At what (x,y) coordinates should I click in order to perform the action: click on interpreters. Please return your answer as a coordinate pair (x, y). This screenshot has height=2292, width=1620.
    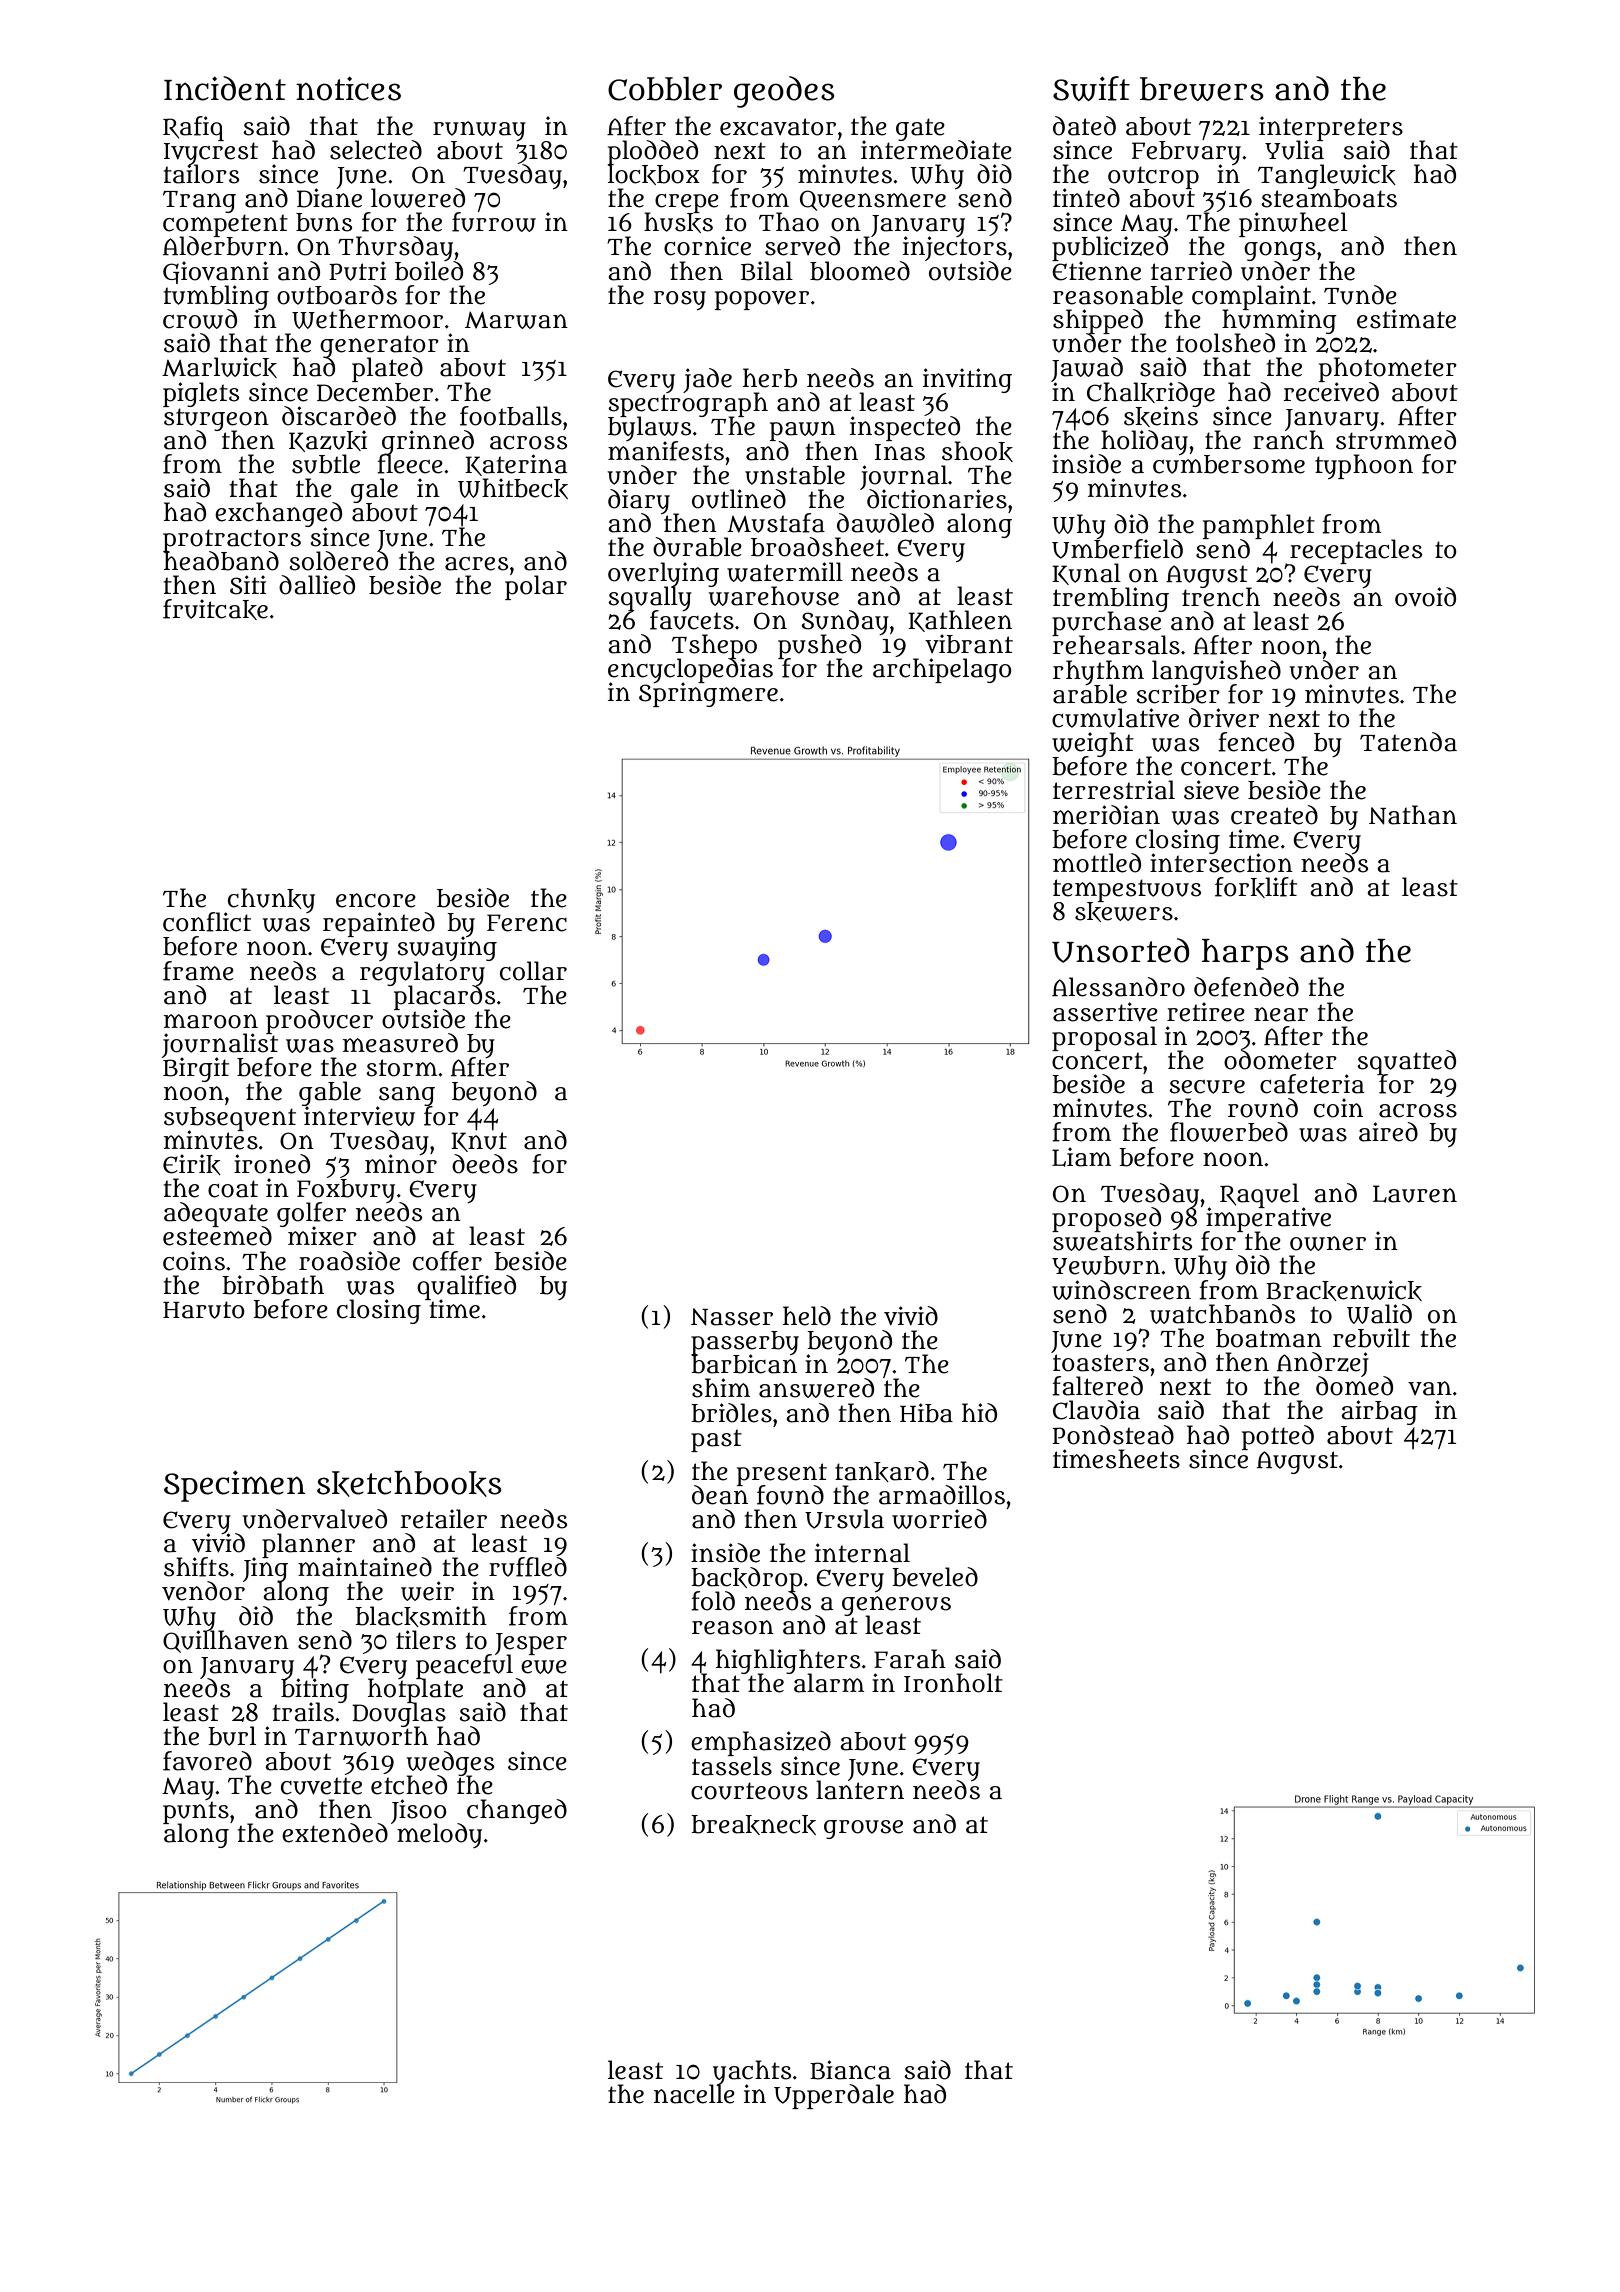
    Looking at the image, I should click on (1331, 128).
